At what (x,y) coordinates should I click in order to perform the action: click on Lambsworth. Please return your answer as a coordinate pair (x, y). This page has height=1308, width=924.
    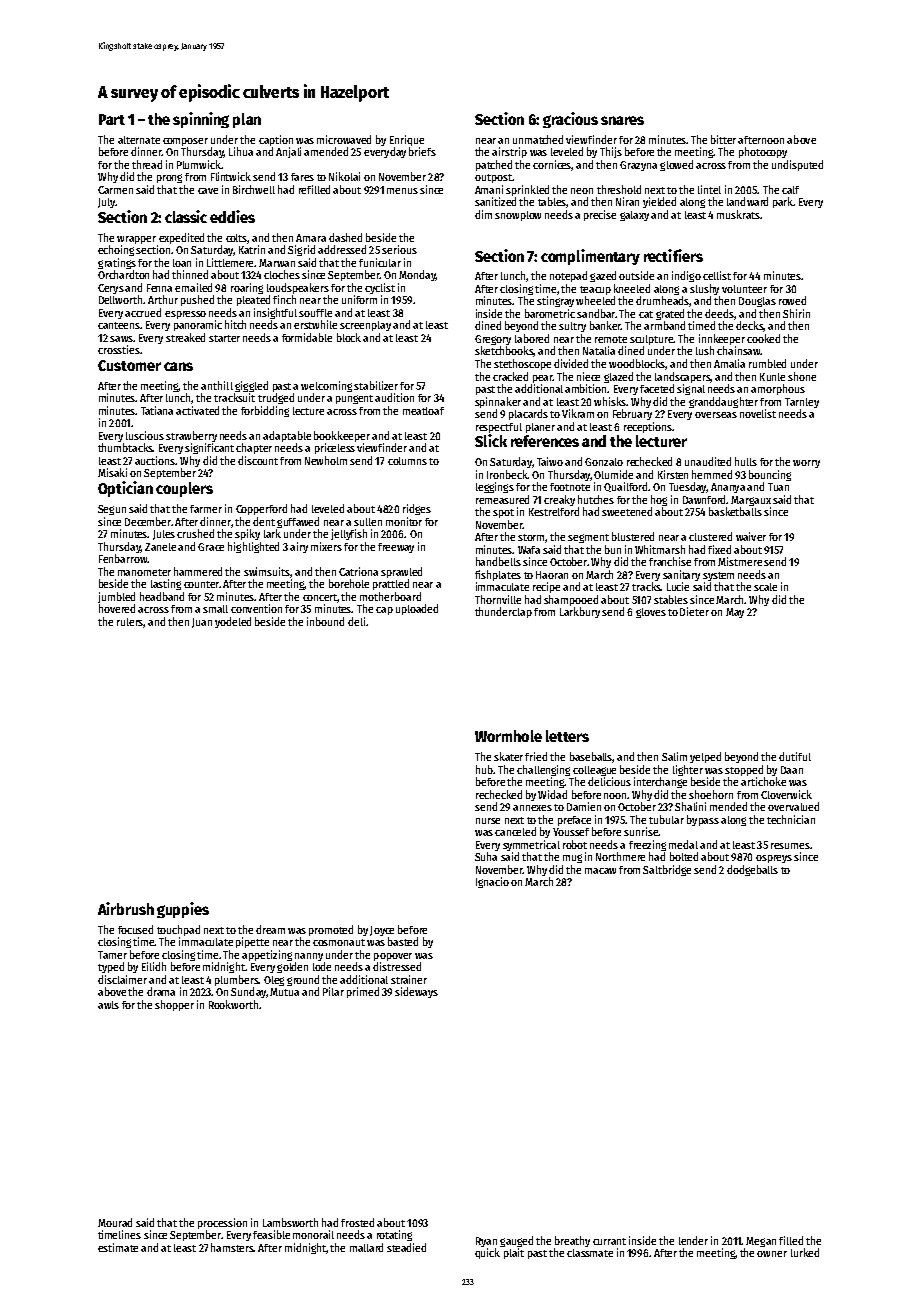
    Looking at the image, I should click on (290, 1222).
